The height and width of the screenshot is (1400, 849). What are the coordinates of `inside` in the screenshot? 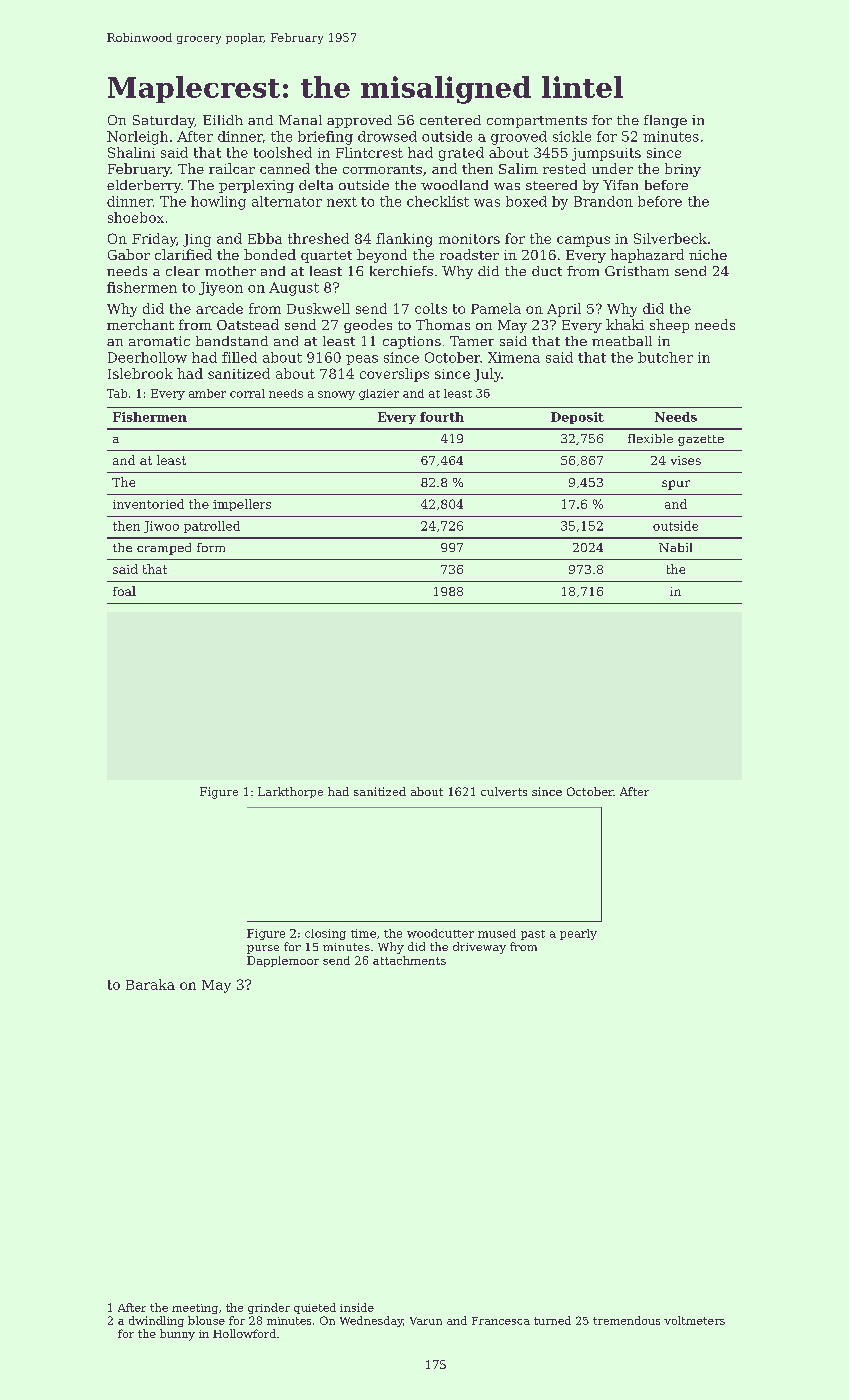 It's located at (357, 1307).
